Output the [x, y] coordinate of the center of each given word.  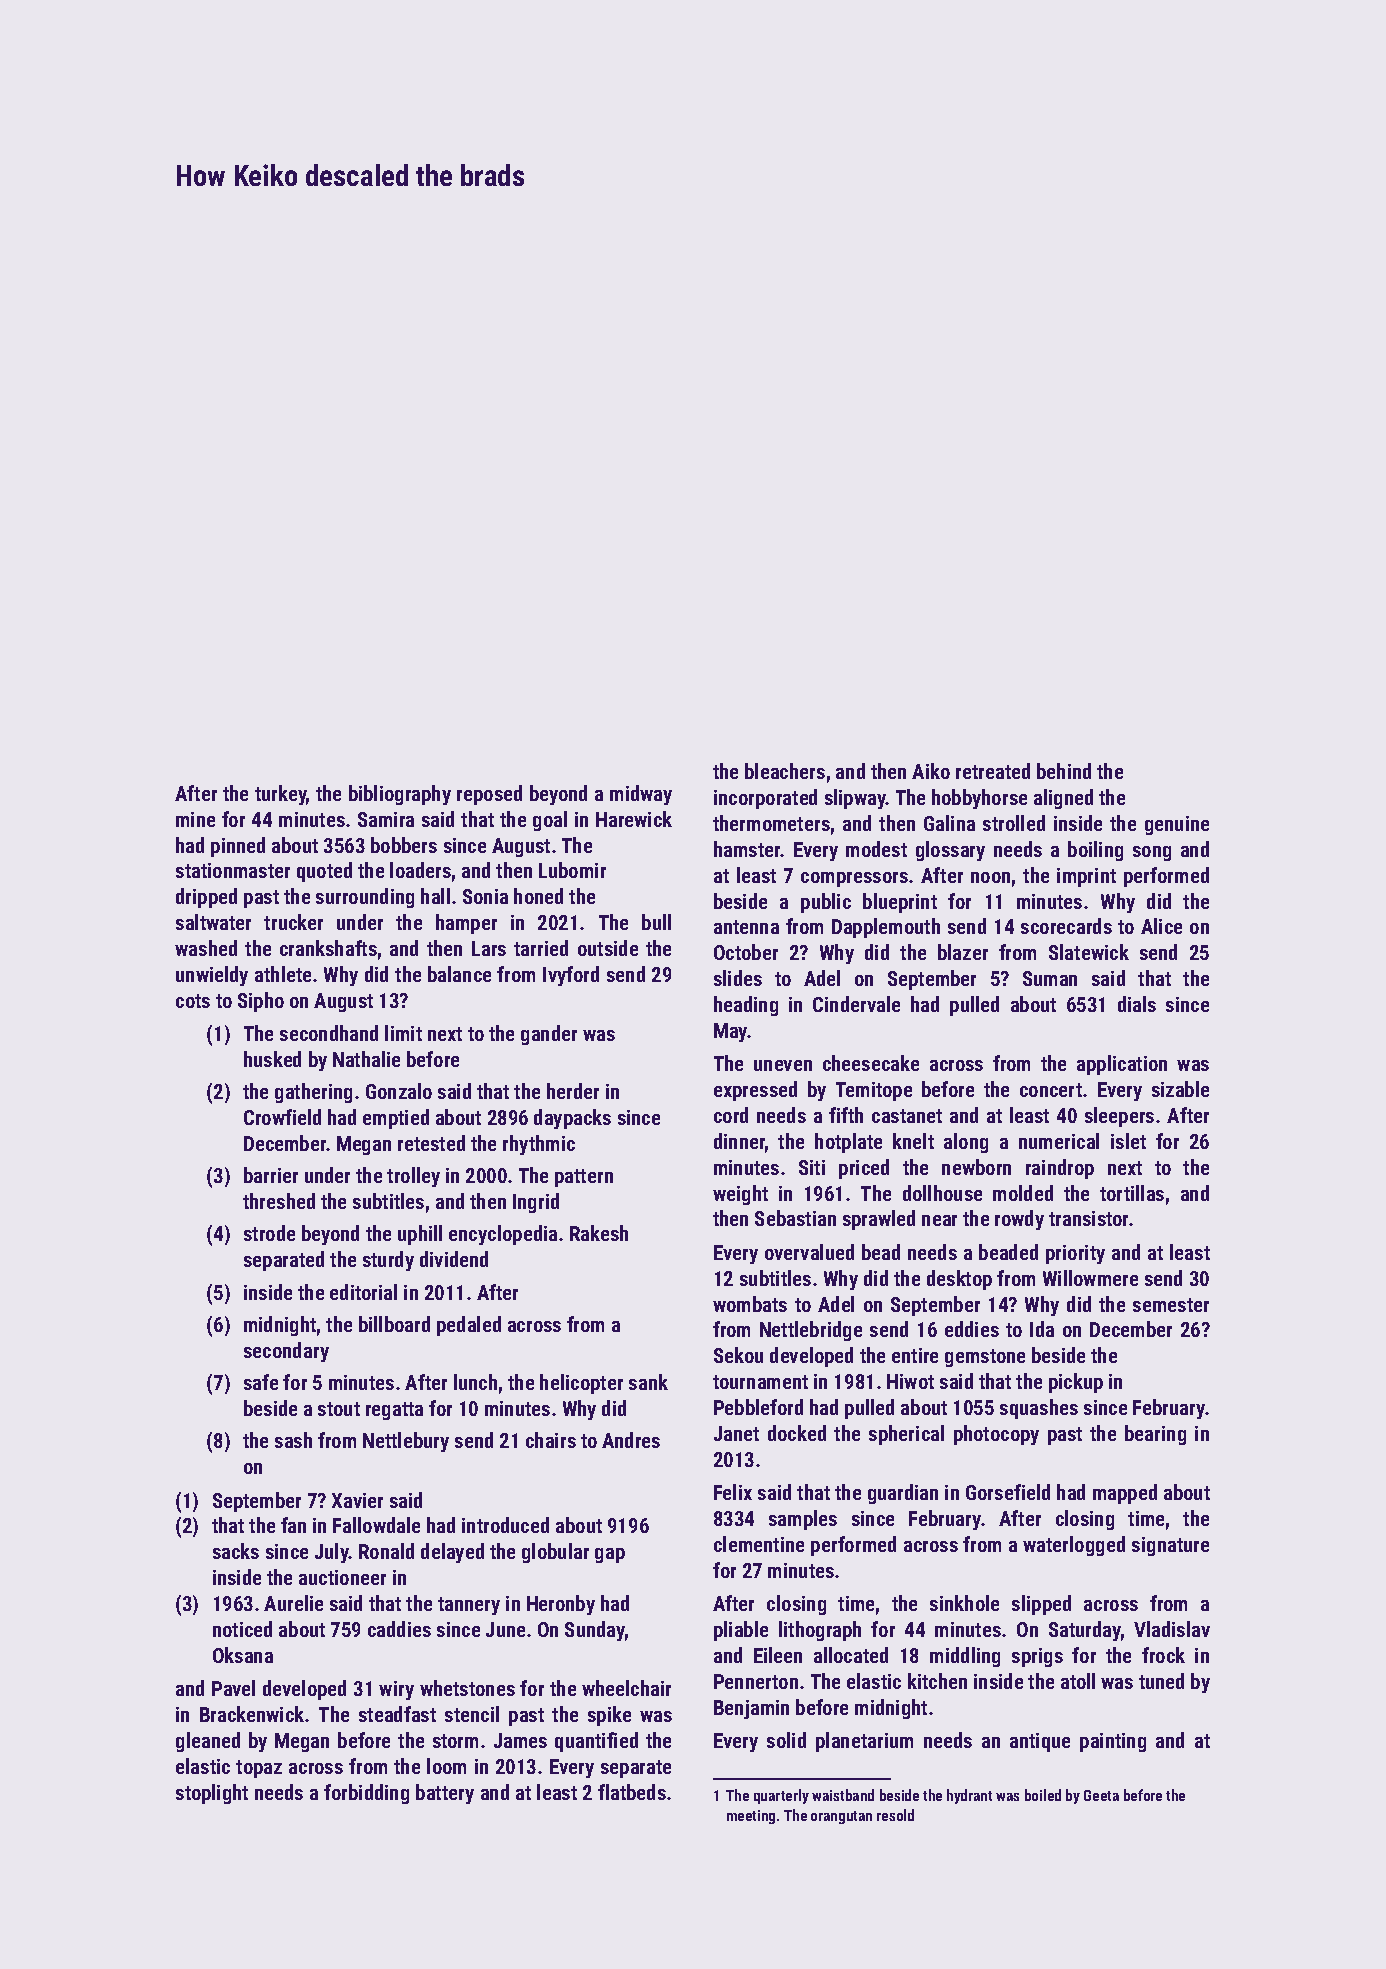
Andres [631, 1440]
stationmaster [233, 870]
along [966, 1143]
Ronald [386, 1551]
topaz [259, 1769]
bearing [1155, 1435]
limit [403, 1033]
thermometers [771, 823]
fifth [846, 1115]
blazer [963, 952]
